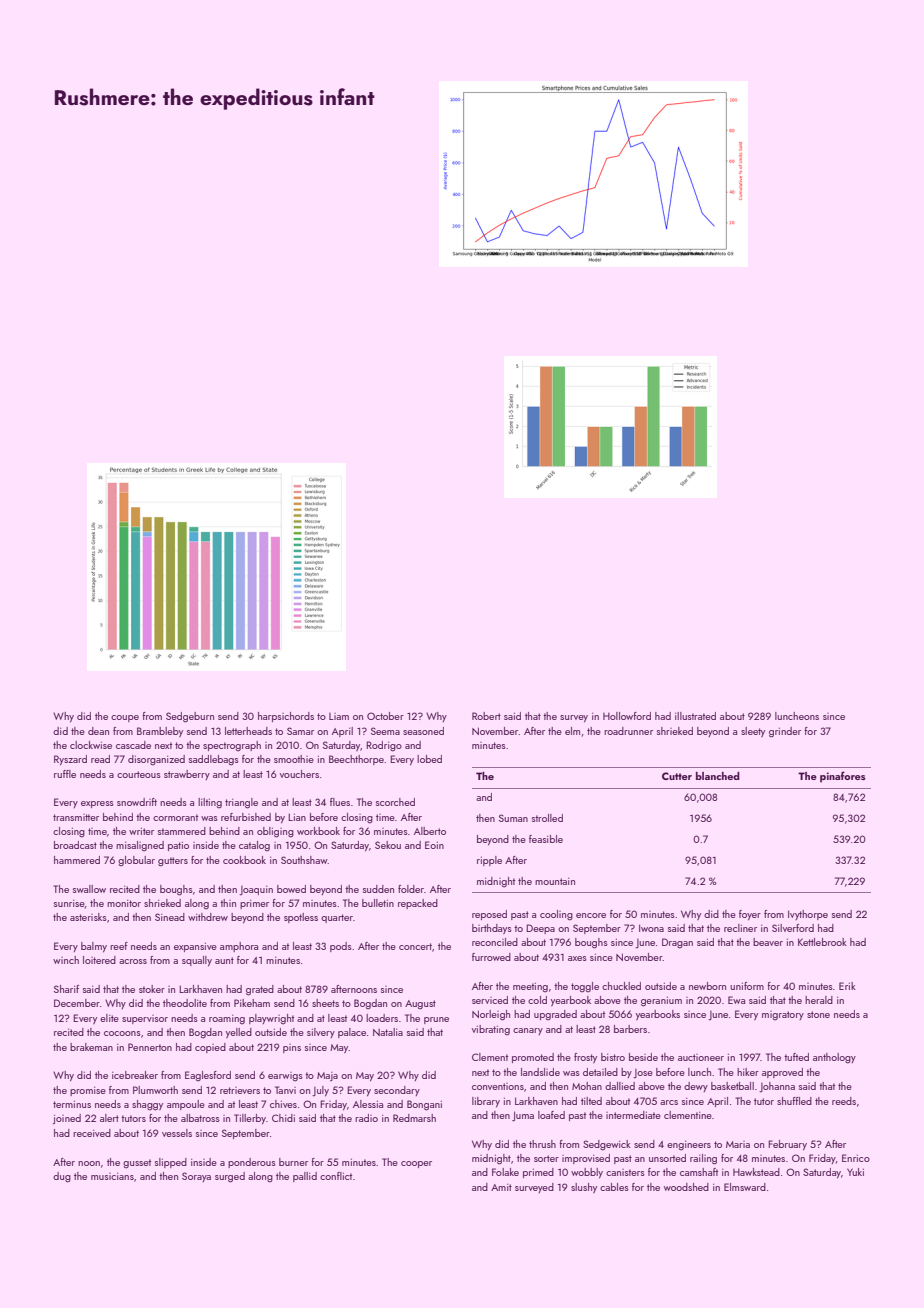 Image resolution: width=924 pixels, height=1308 pixels. What do you see at coordinates (696, 1087) in the screenshot?
I see `dewy` at bounding box center [696, 1087].
